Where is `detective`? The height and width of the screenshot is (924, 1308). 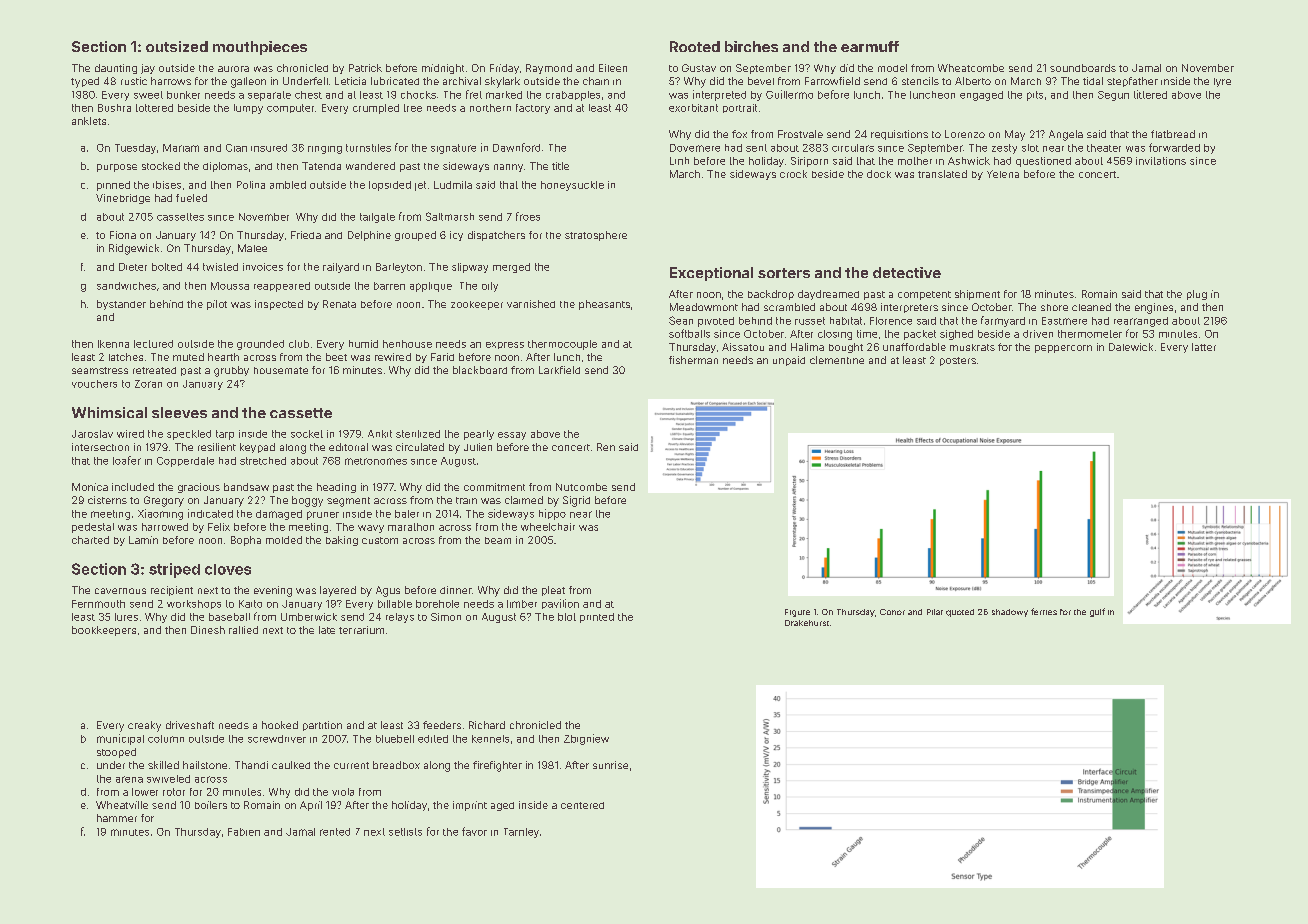 detective is located at coordinates (907, 272).
